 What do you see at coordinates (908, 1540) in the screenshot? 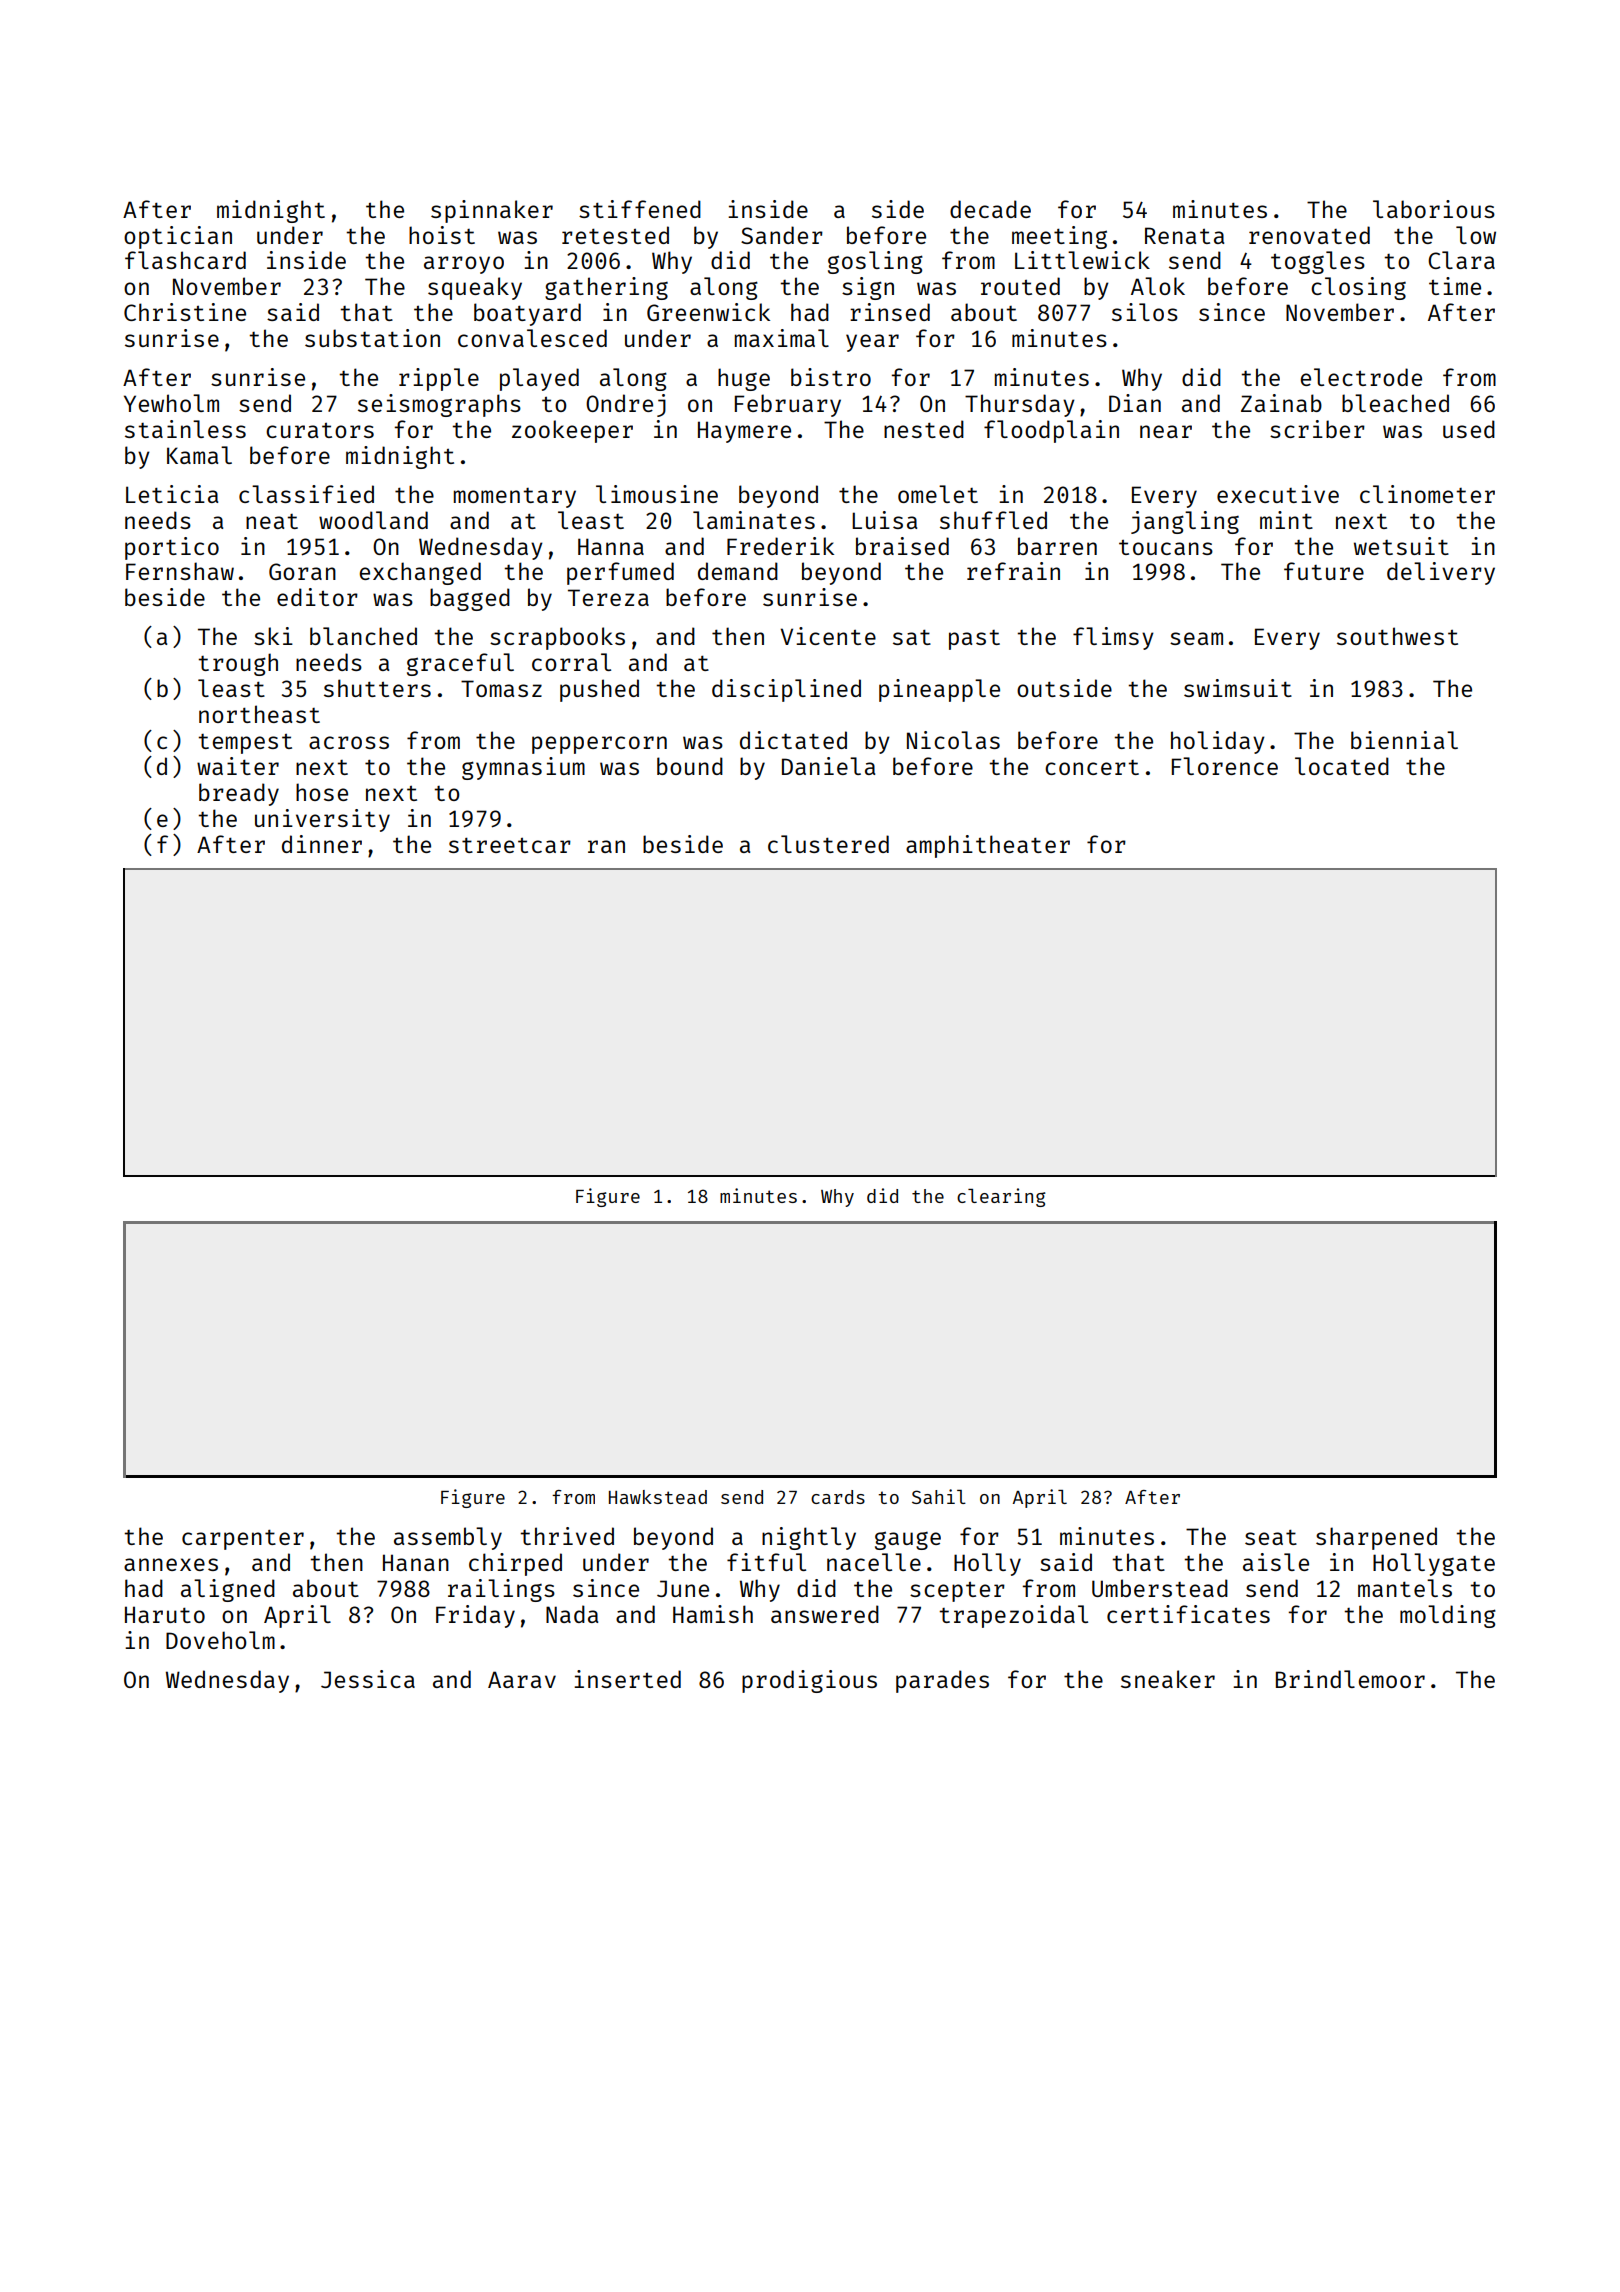
I see `gauge` at bounding box center [908, 1540].
